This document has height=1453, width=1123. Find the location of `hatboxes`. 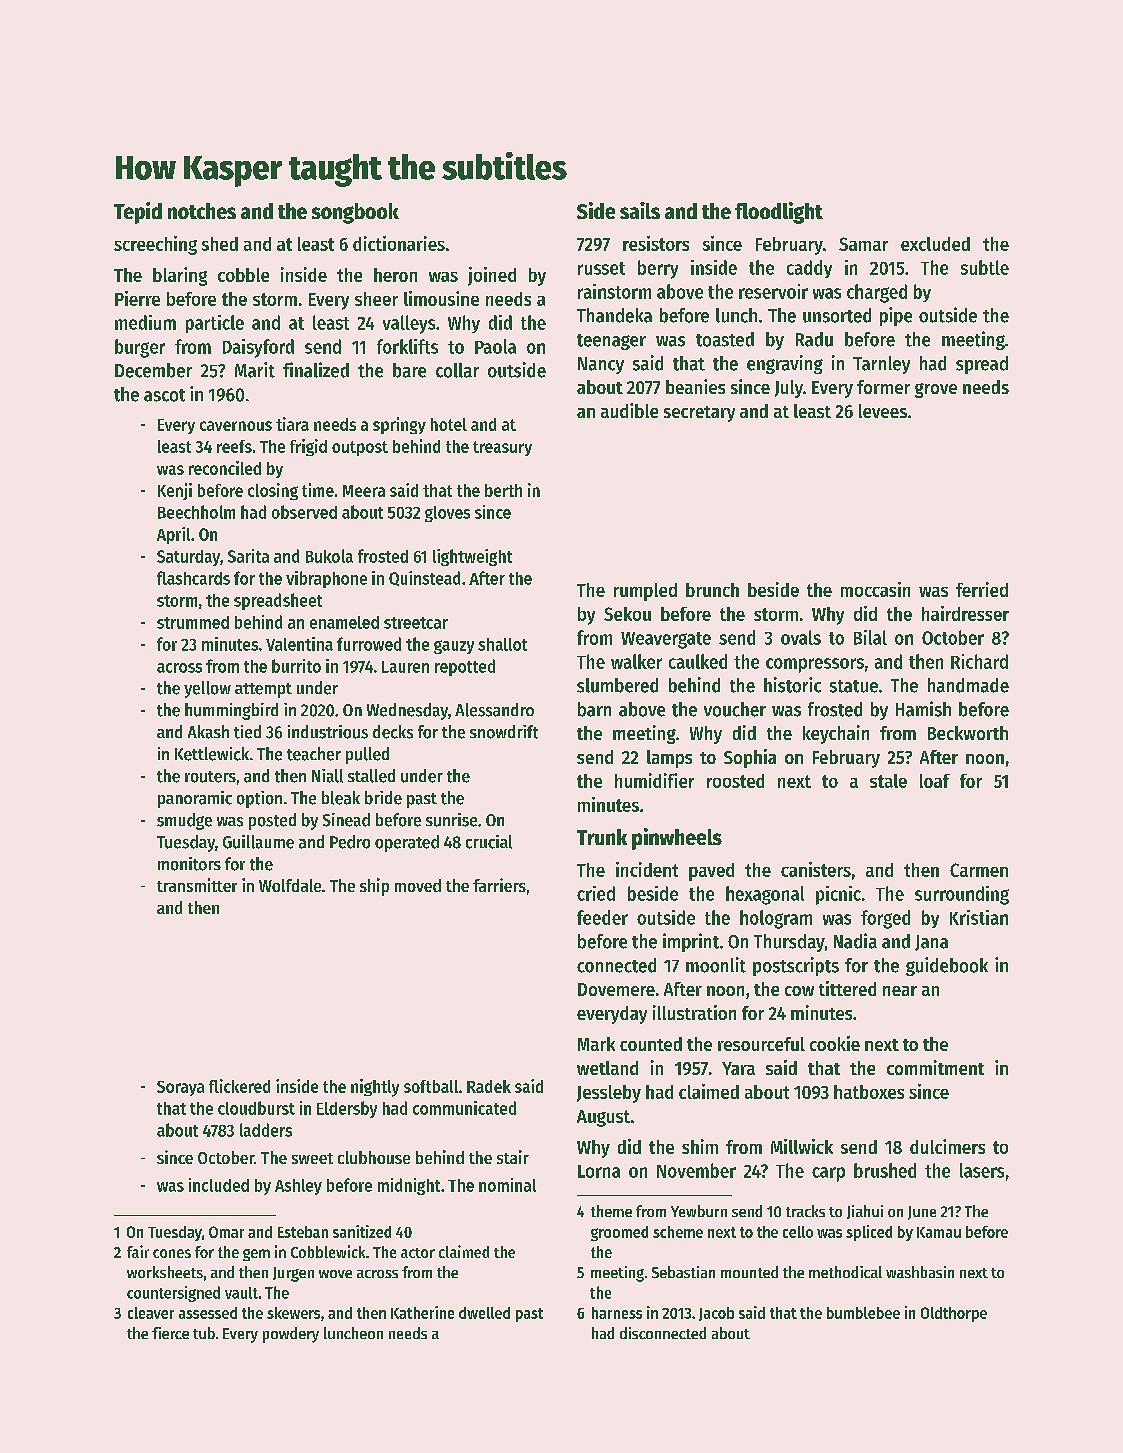

hatboxes is located at coordinates (869, 1092).
